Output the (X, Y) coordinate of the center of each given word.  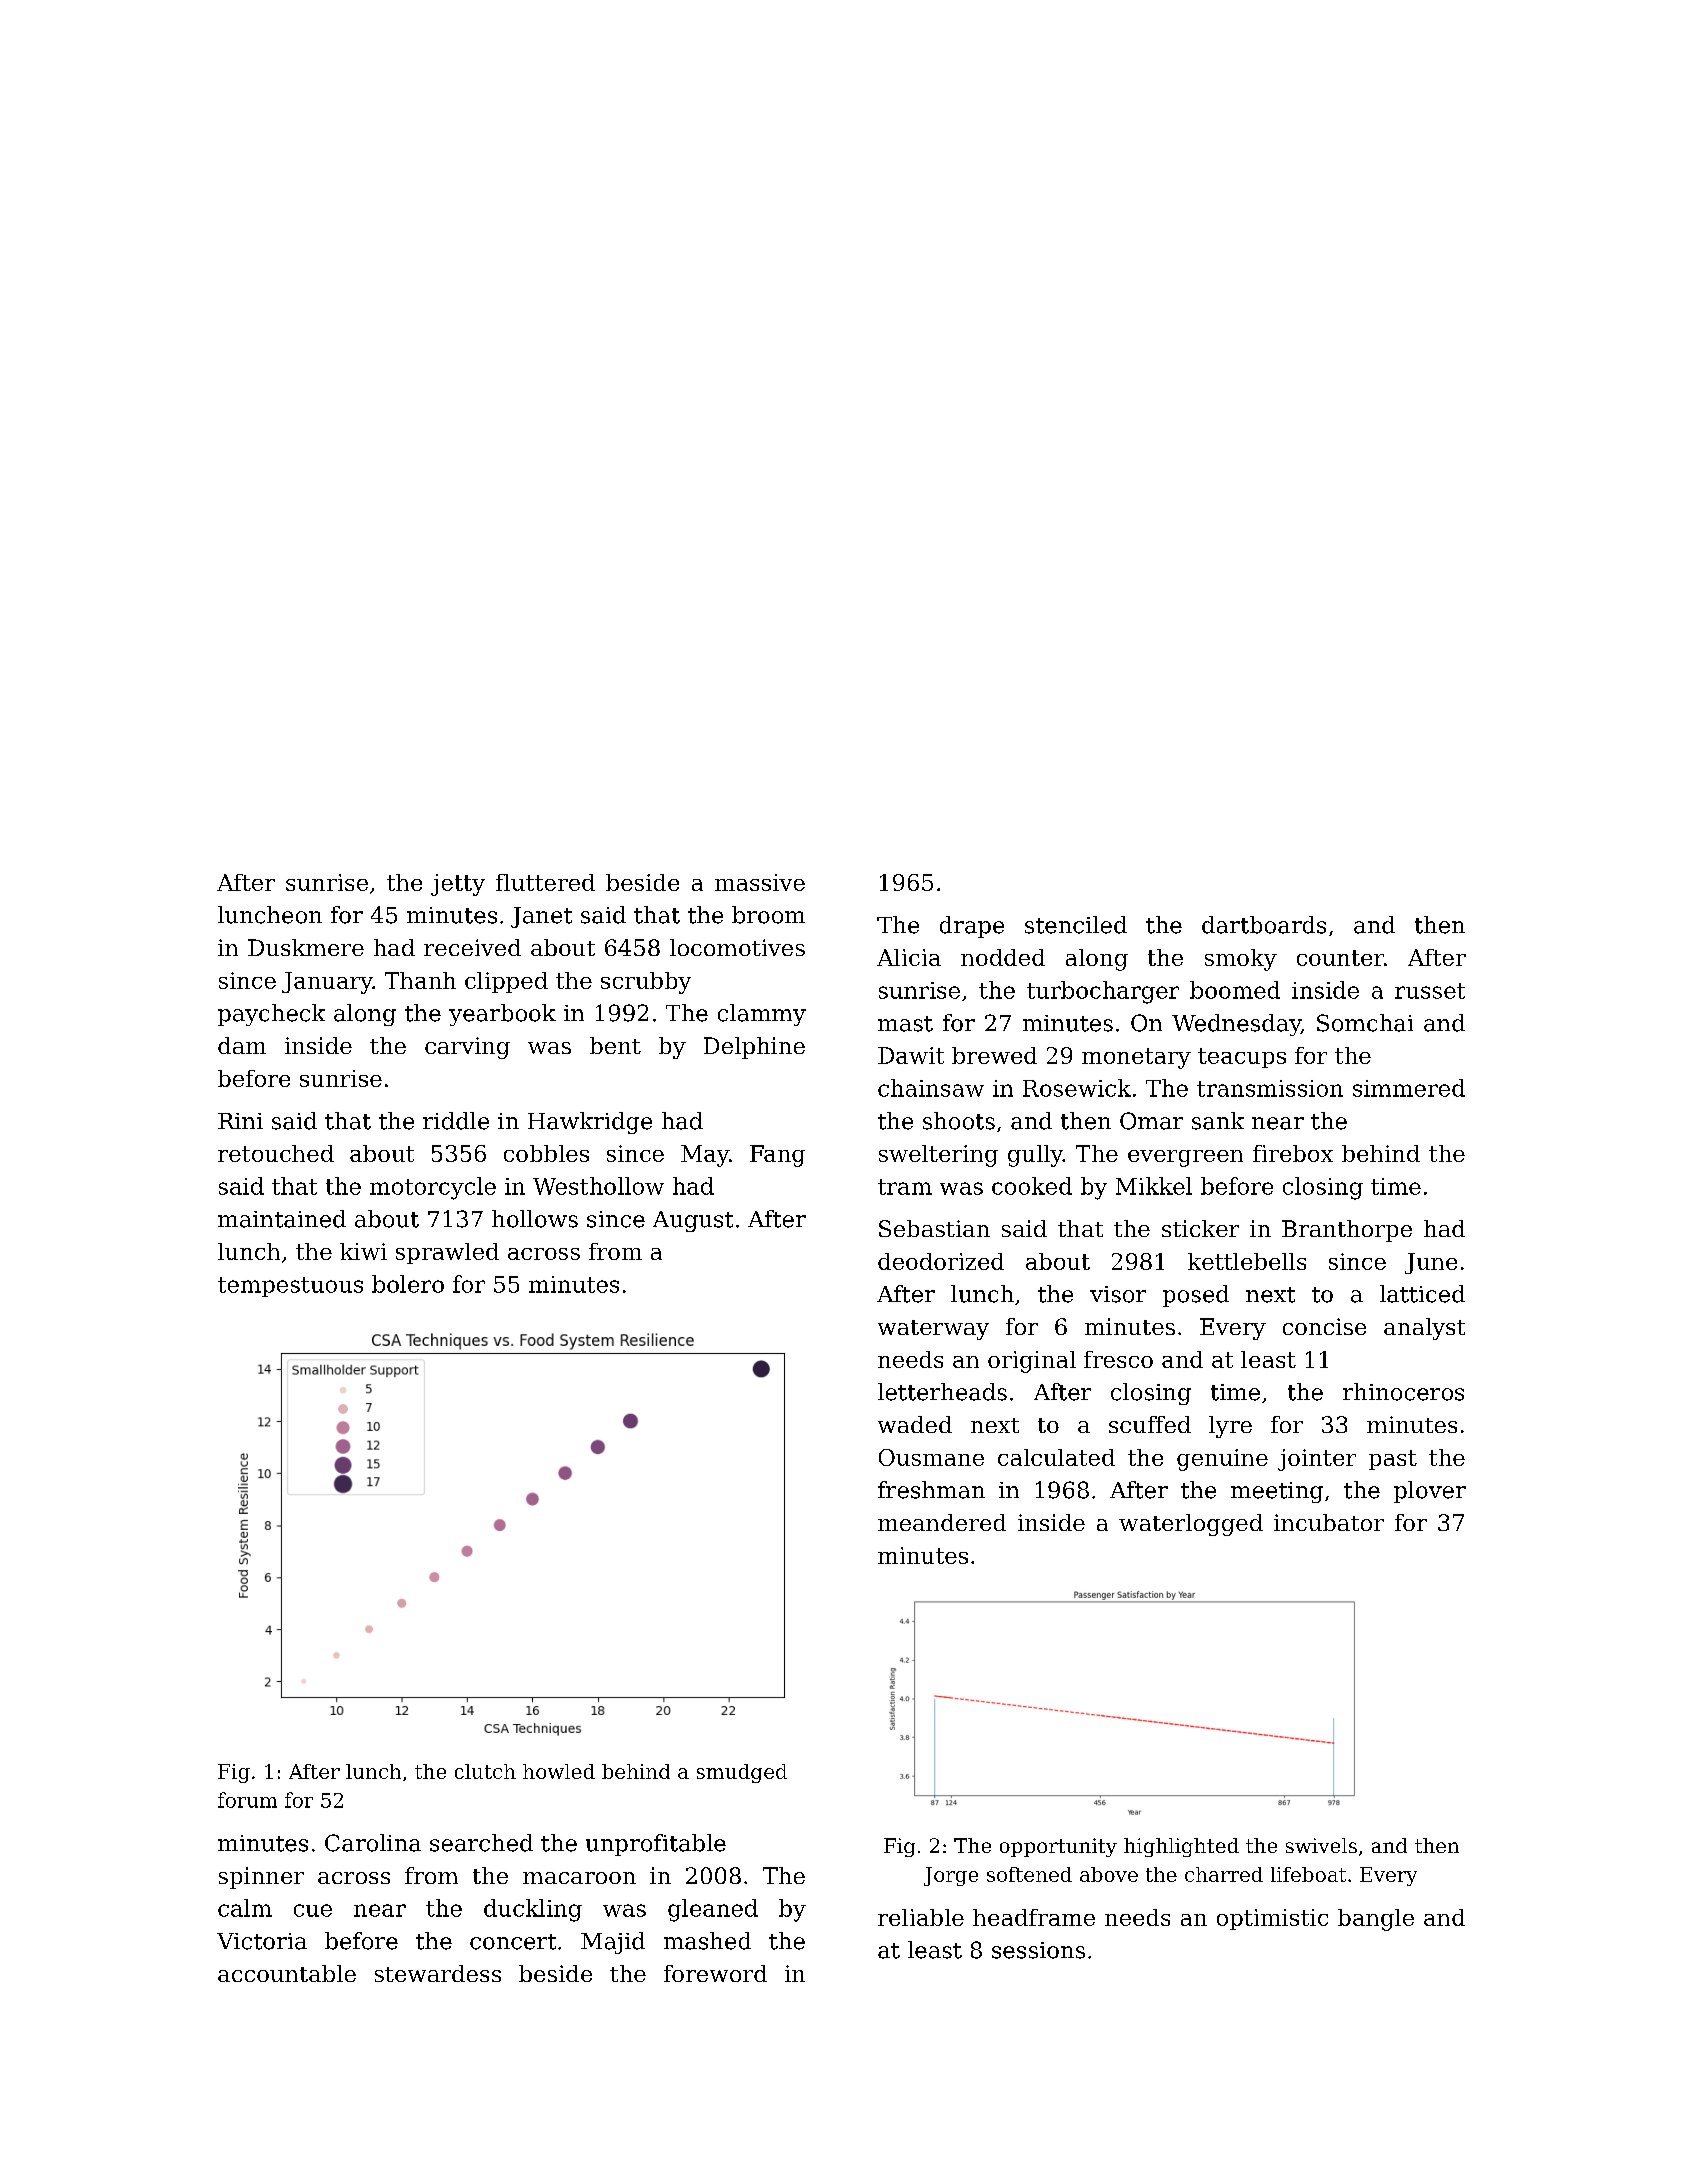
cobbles (546, 1153)
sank (1218, 1121)
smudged (742, 1773)
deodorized (941, 1261)
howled (559, 1771)
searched (481, 1843)
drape (972, 927)
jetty (458, 885)
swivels (1321, 1845)
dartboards (1264, 925)
